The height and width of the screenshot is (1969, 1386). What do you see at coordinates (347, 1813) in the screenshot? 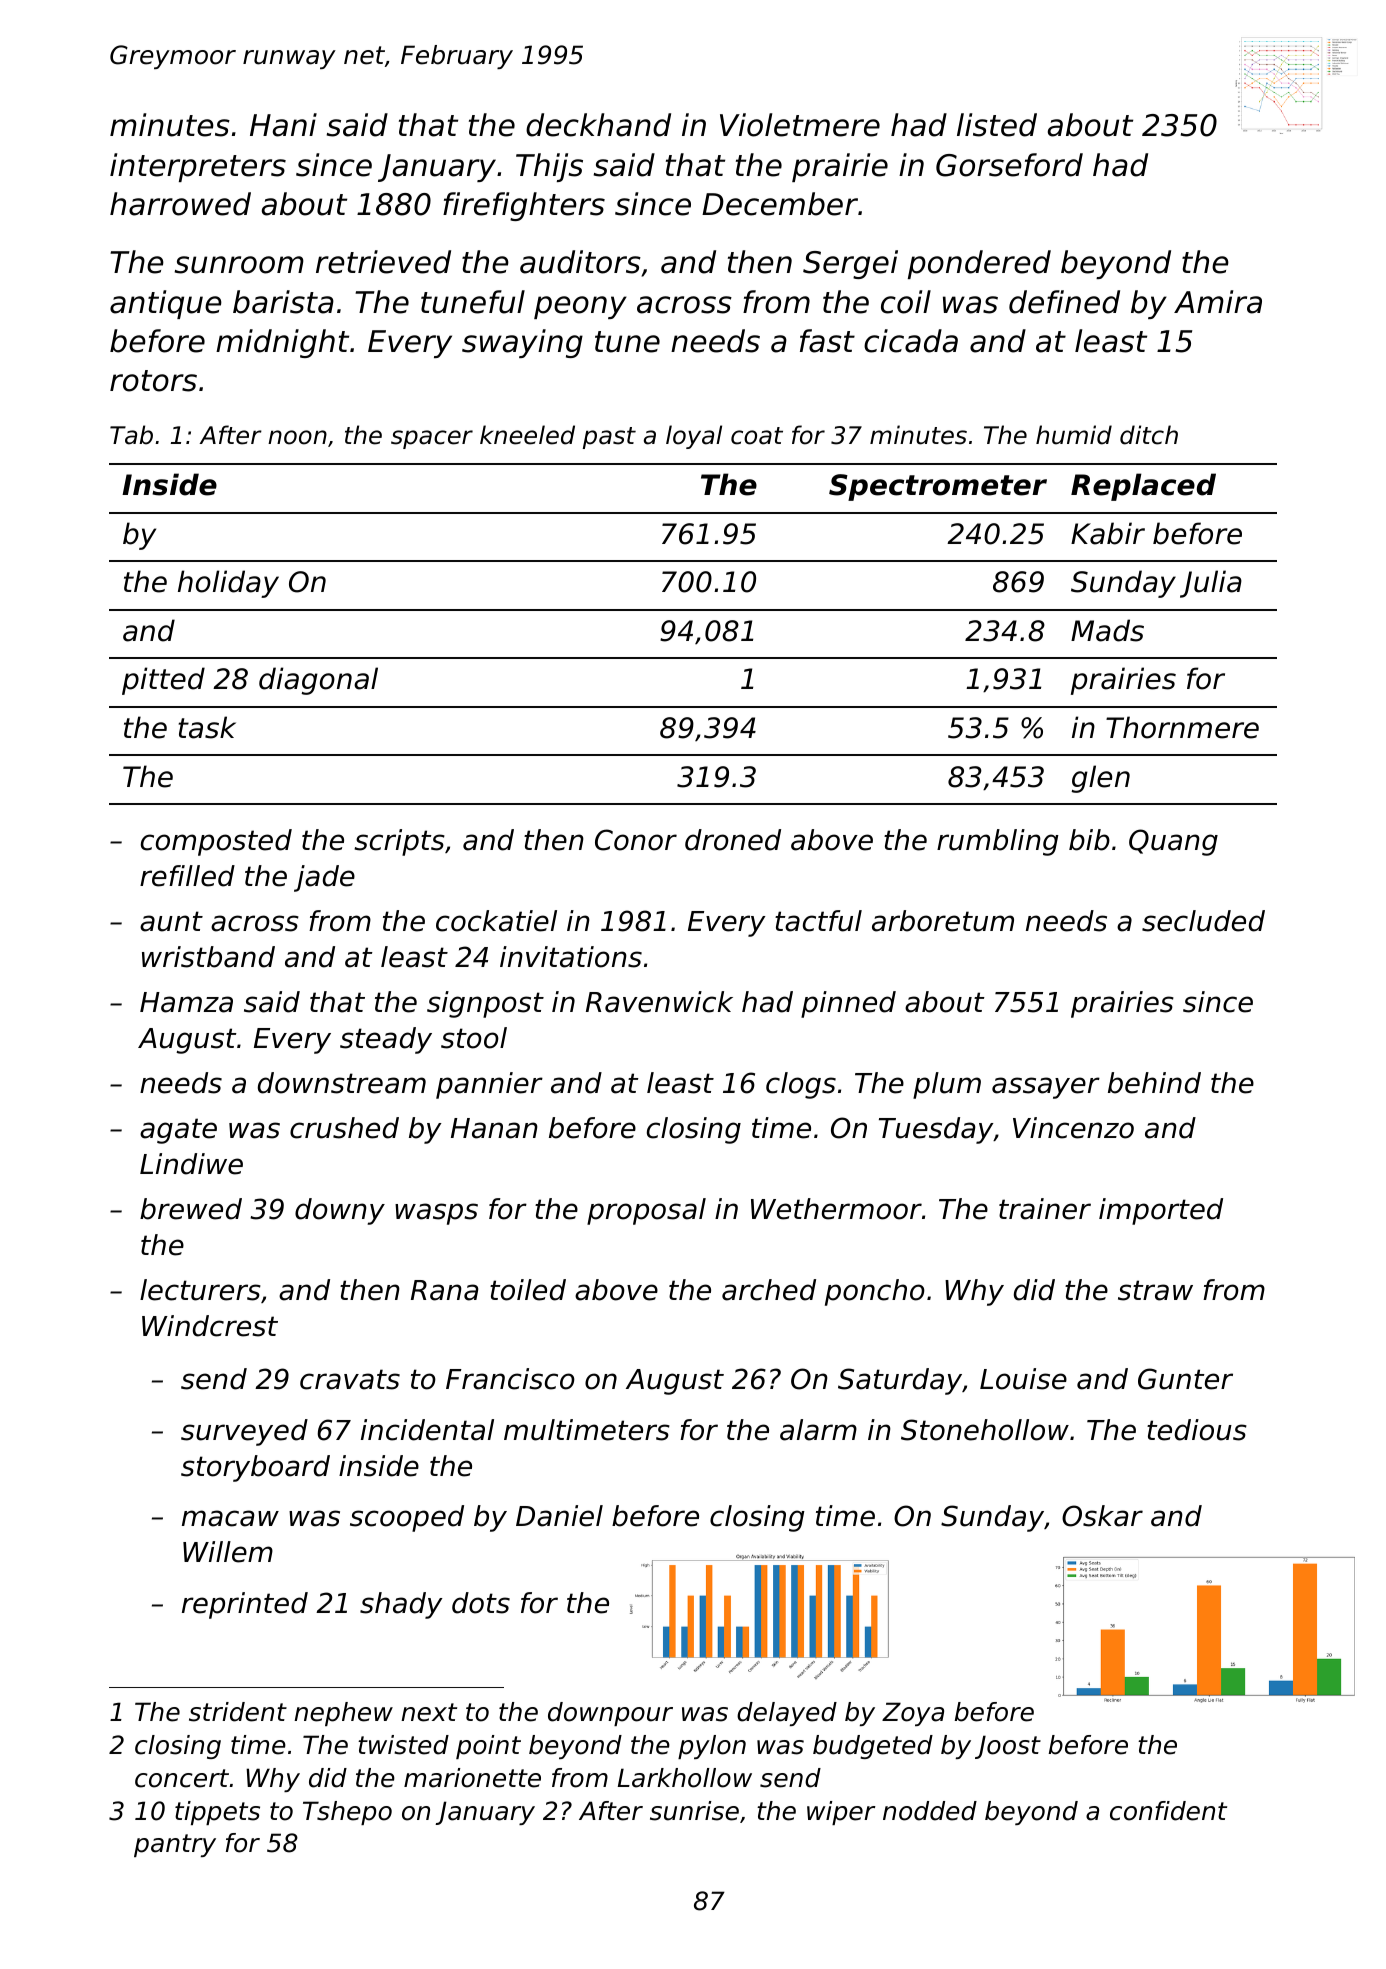
I see `Tshepo` at bounding box center [347, 1813].
